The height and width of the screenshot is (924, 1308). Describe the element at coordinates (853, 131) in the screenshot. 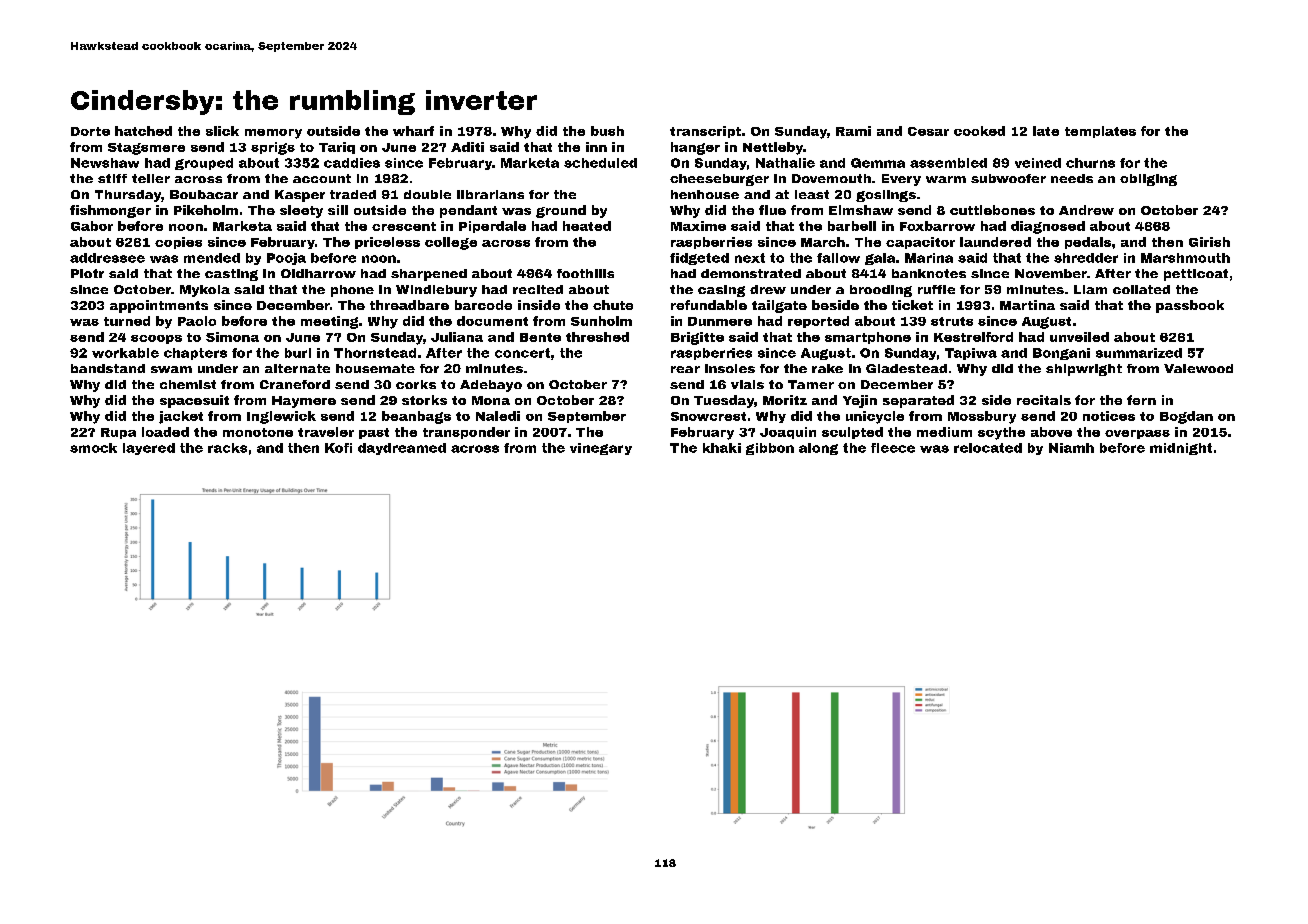

I see `Rami` at that location.
